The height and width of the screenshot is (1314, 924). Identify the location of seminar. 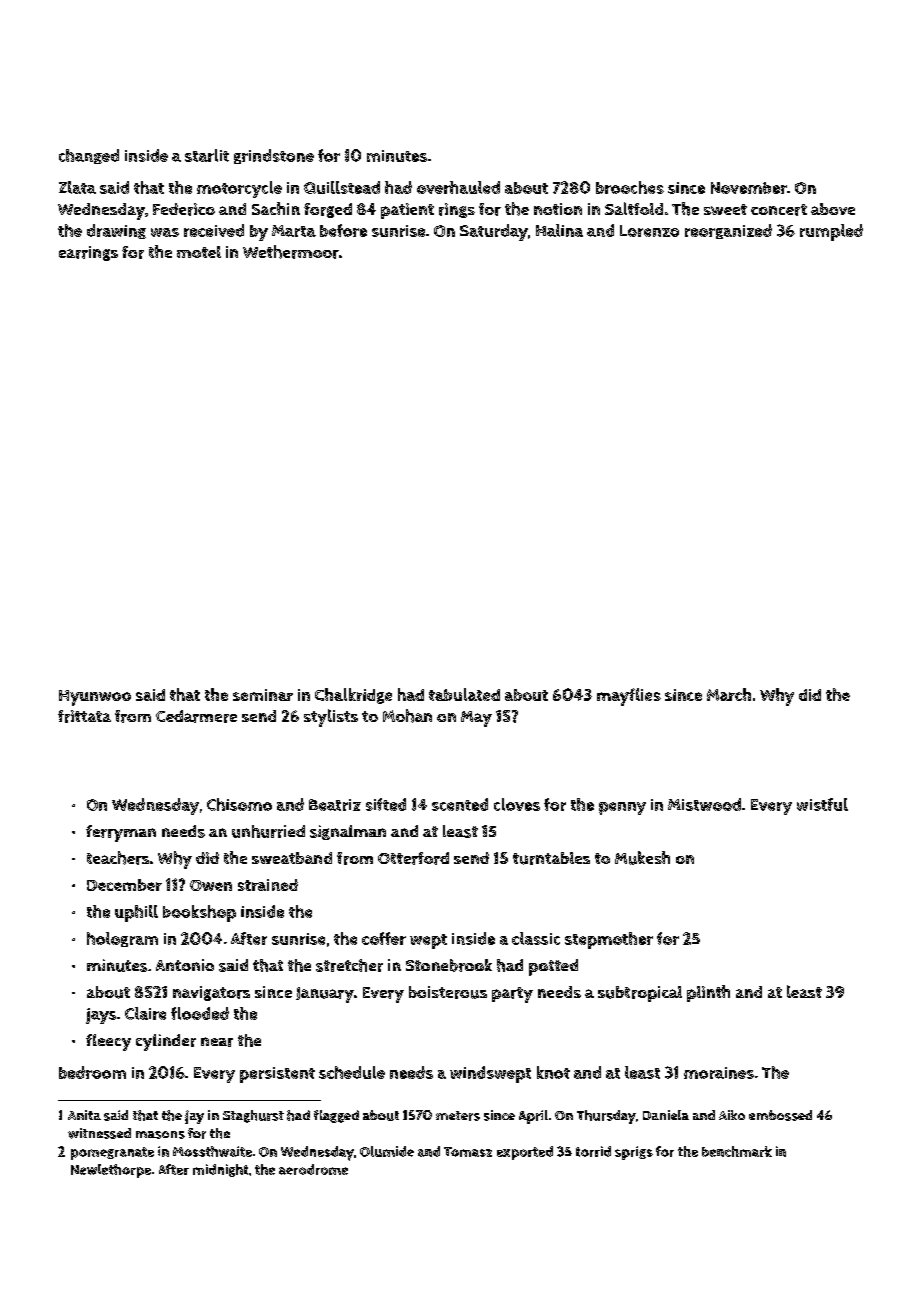
(263, 695).
